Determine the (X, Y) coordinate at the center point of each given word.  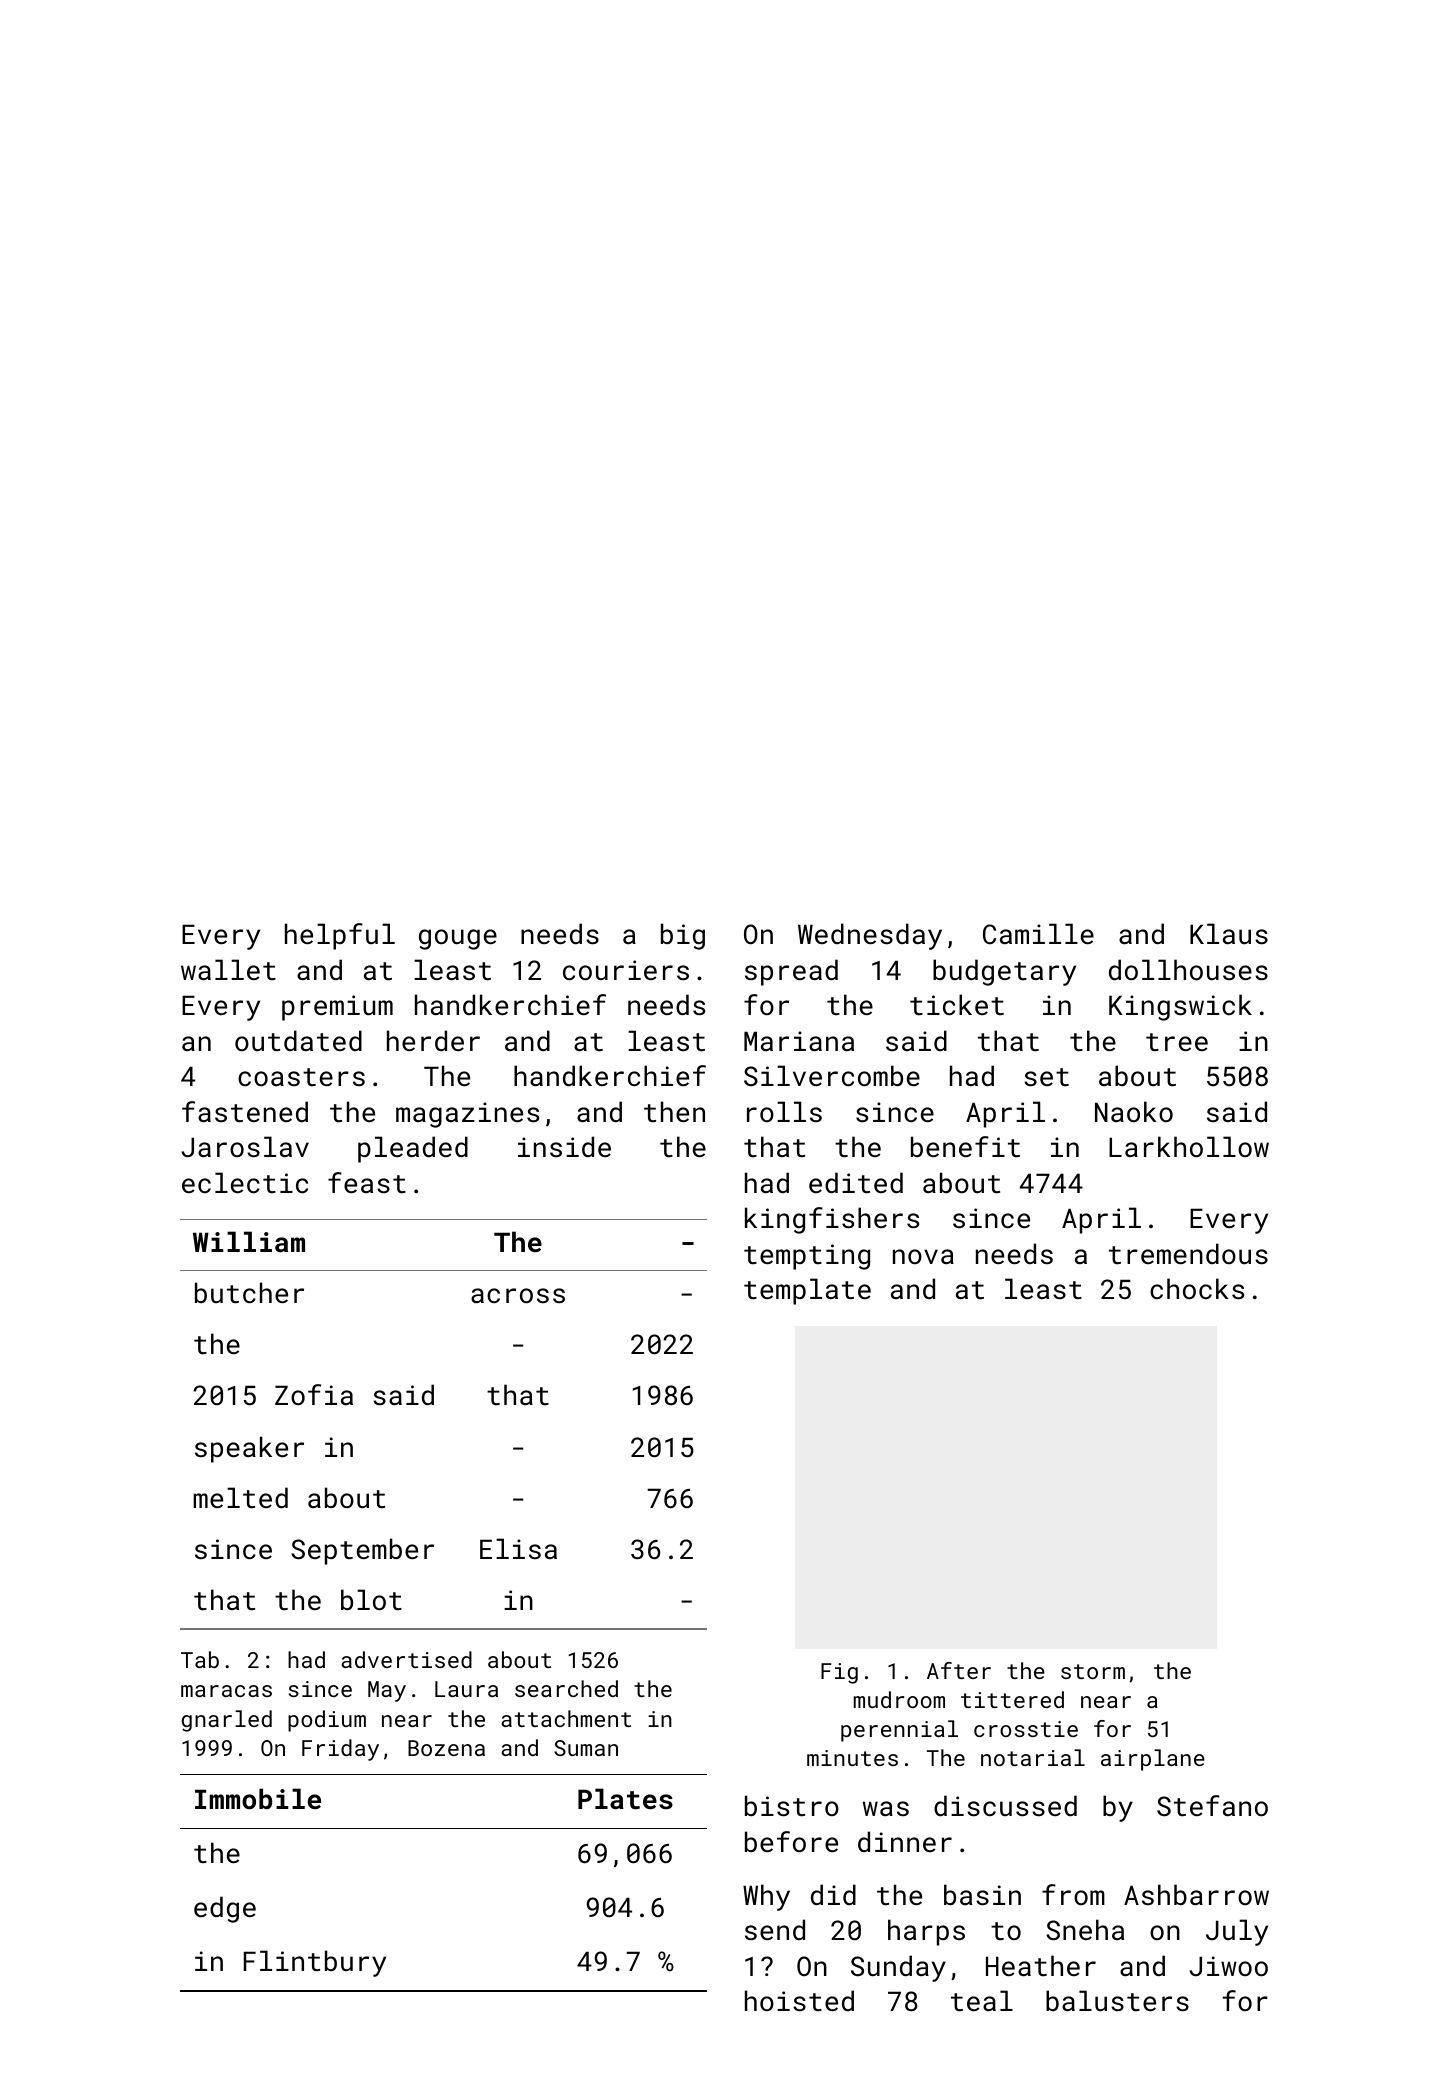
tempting (807, 1257)
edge (225, 1909)
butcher (249, 1293)
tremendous (1188, 1254)
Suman (586, 1748)
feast (367, 1182)
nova (923, 1256)
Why (766, 1897)
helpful (340, 936)
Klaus (1229, 933)
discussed (1005, 1805)
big (683, 936)
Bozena (446, 1748)
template (807, 1291)
